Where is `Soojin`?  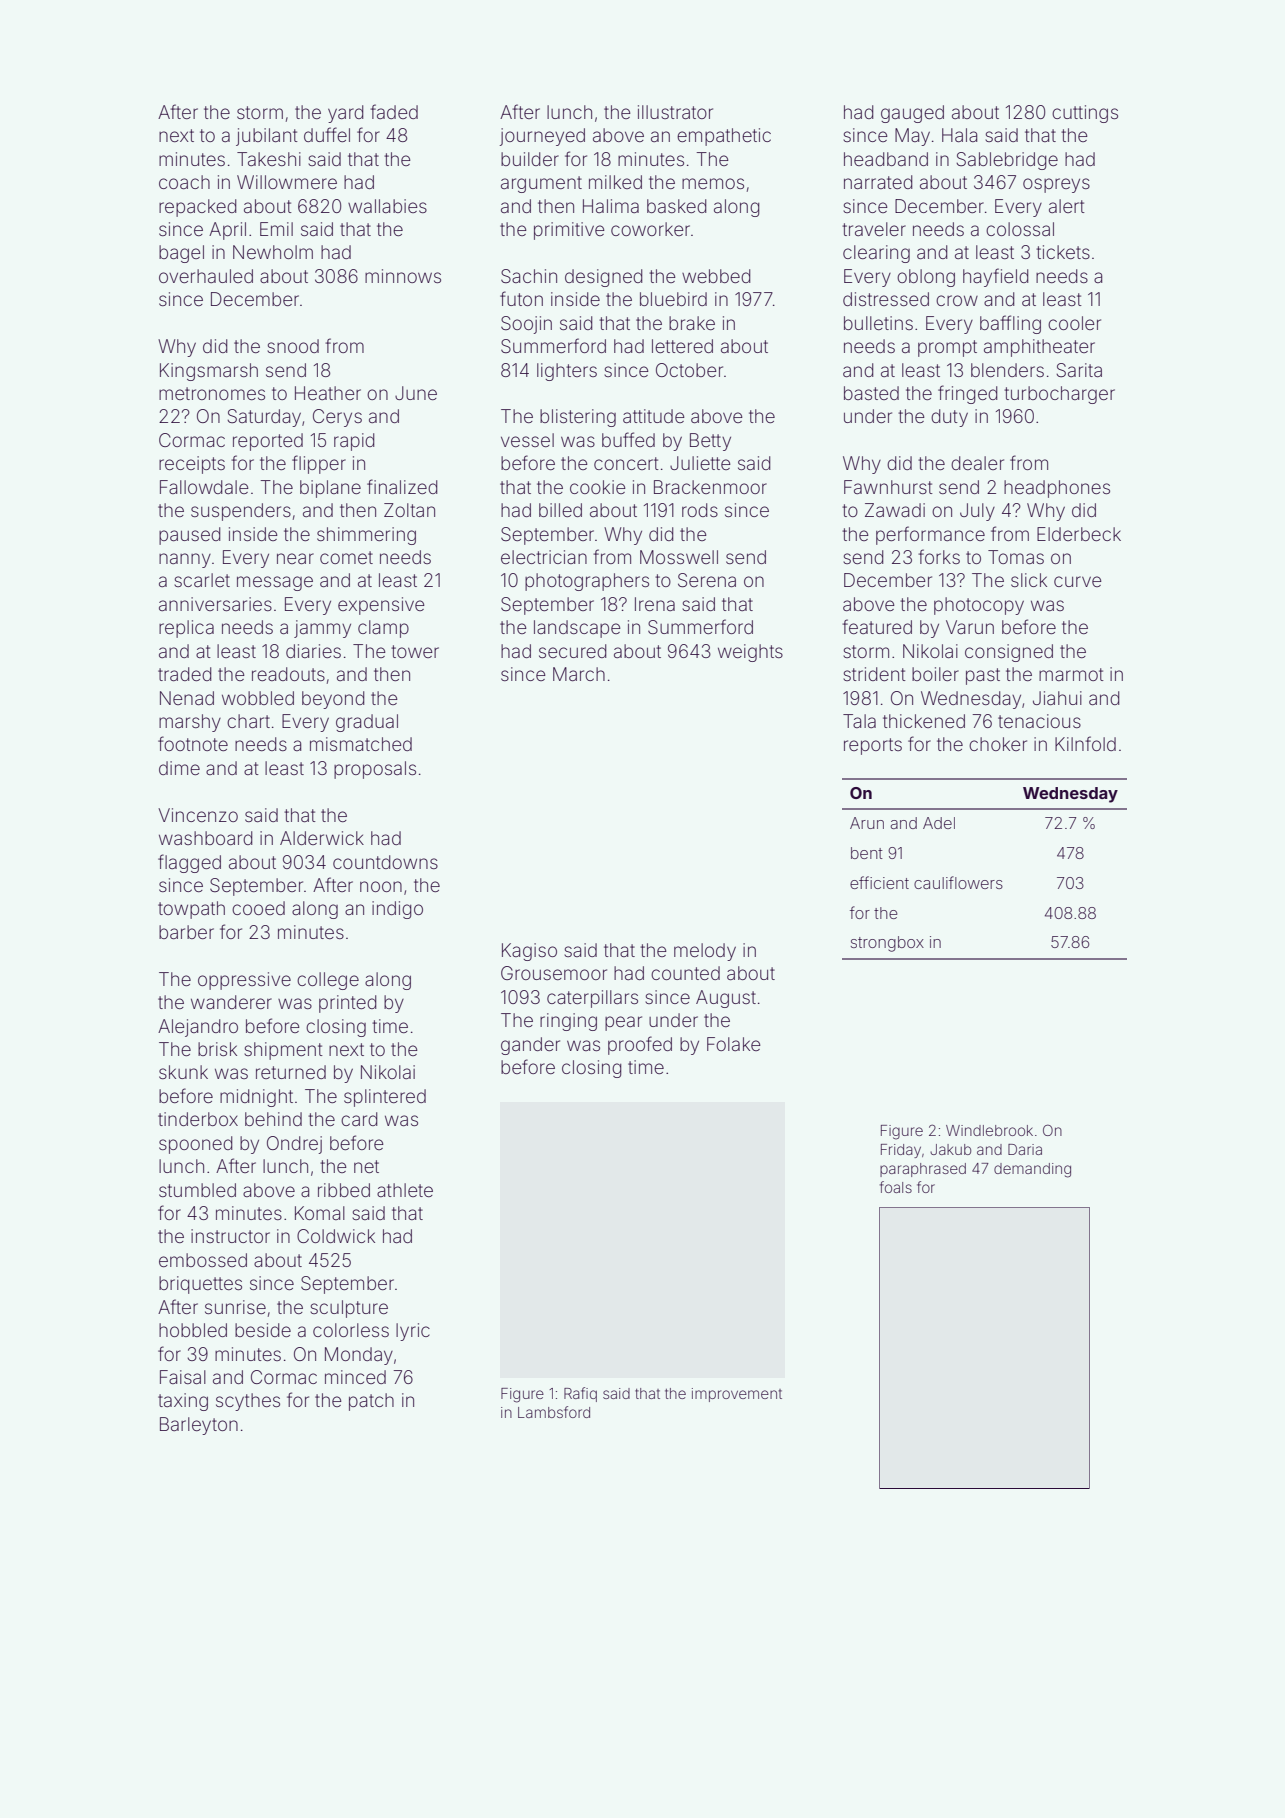 Soojin is located at coordinates (526, 325).
